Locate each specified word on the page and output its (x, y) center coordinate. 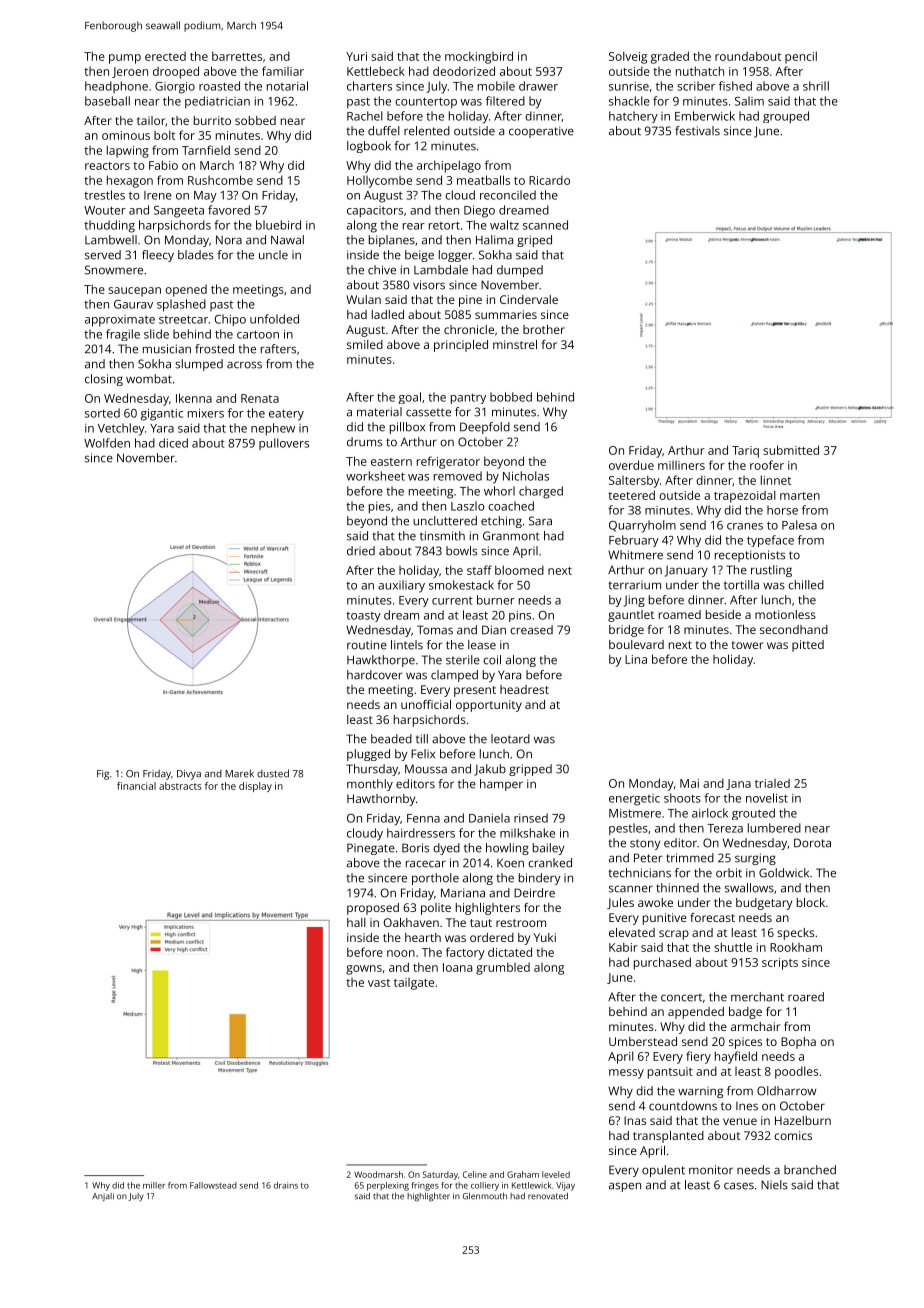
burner (496, 600)
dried (361, 551)
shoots (682, 798)
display (255, 787)
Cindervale (529, 299)
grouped (786, 117)
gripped (530, 770)
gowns (364, 970)
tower (747, 645)
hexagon (130, 181)
